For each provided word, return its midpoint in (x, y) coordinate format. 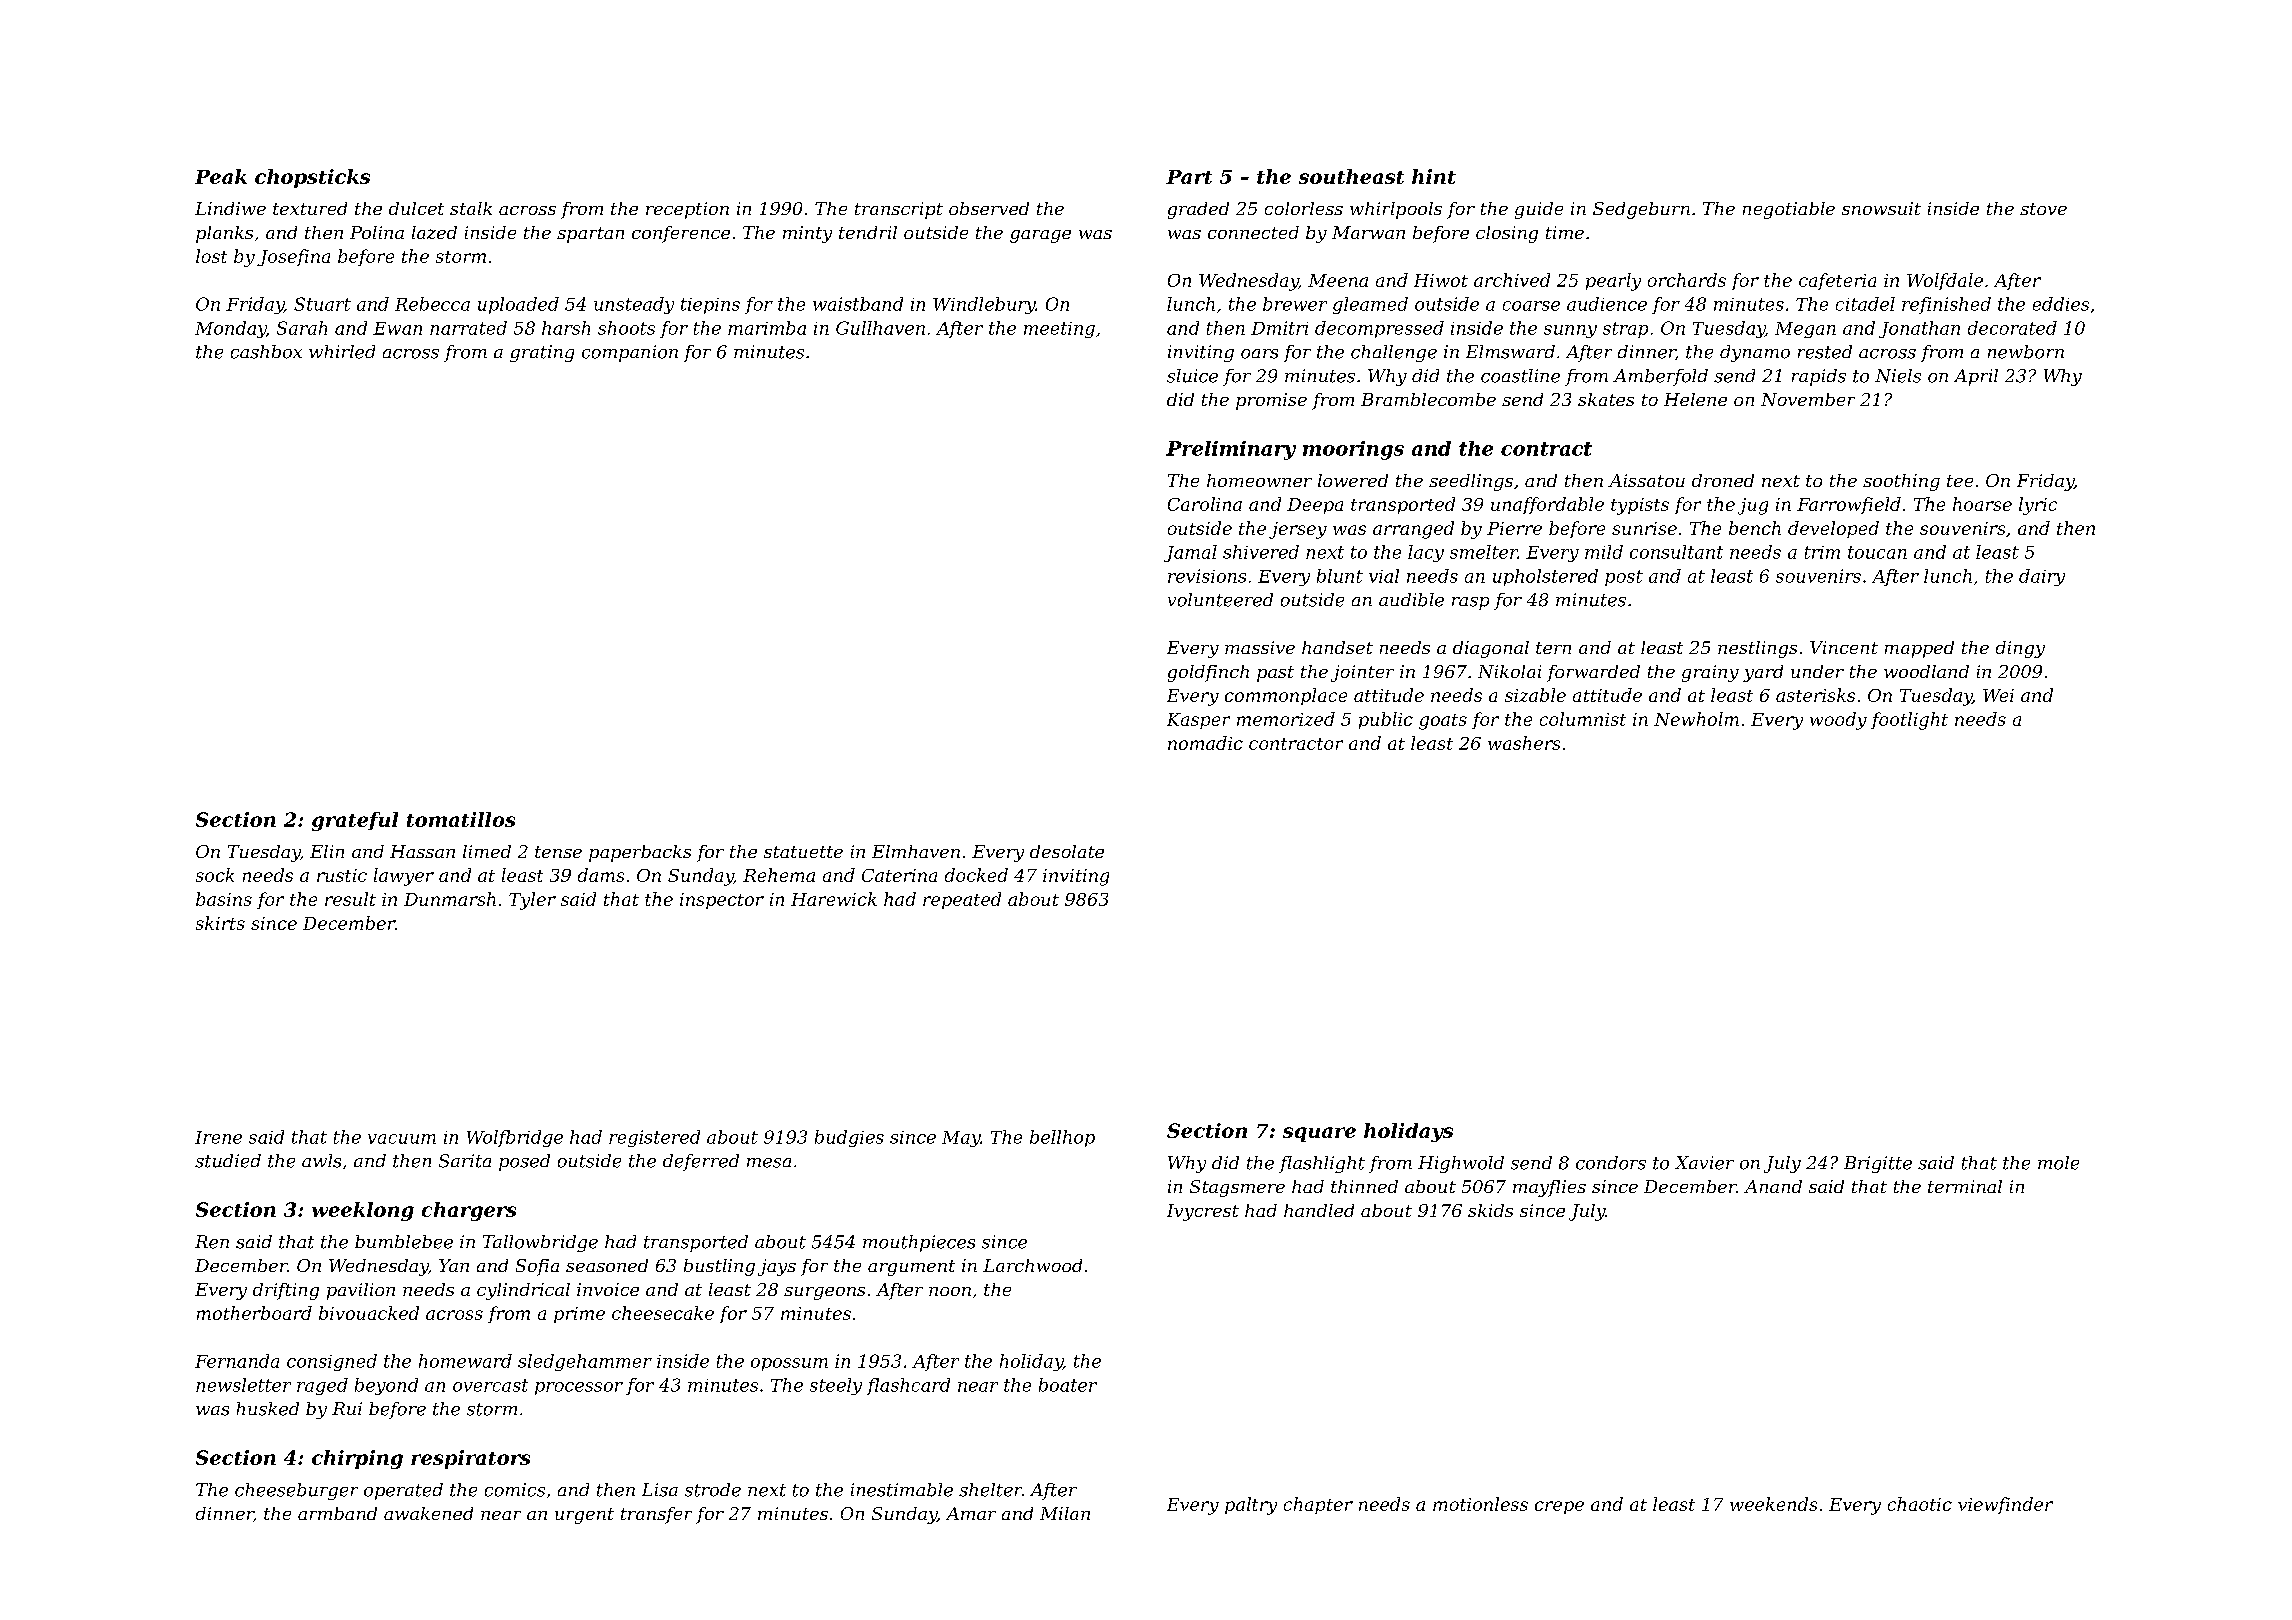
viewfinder (2005, 1505)
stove (2043, 209)
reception (687, 210)
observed (989, 208)
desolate (1067, 851)
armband (337, 1513)
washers (1524, 743)
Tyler (532, 901)
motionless (1480, 1504)
